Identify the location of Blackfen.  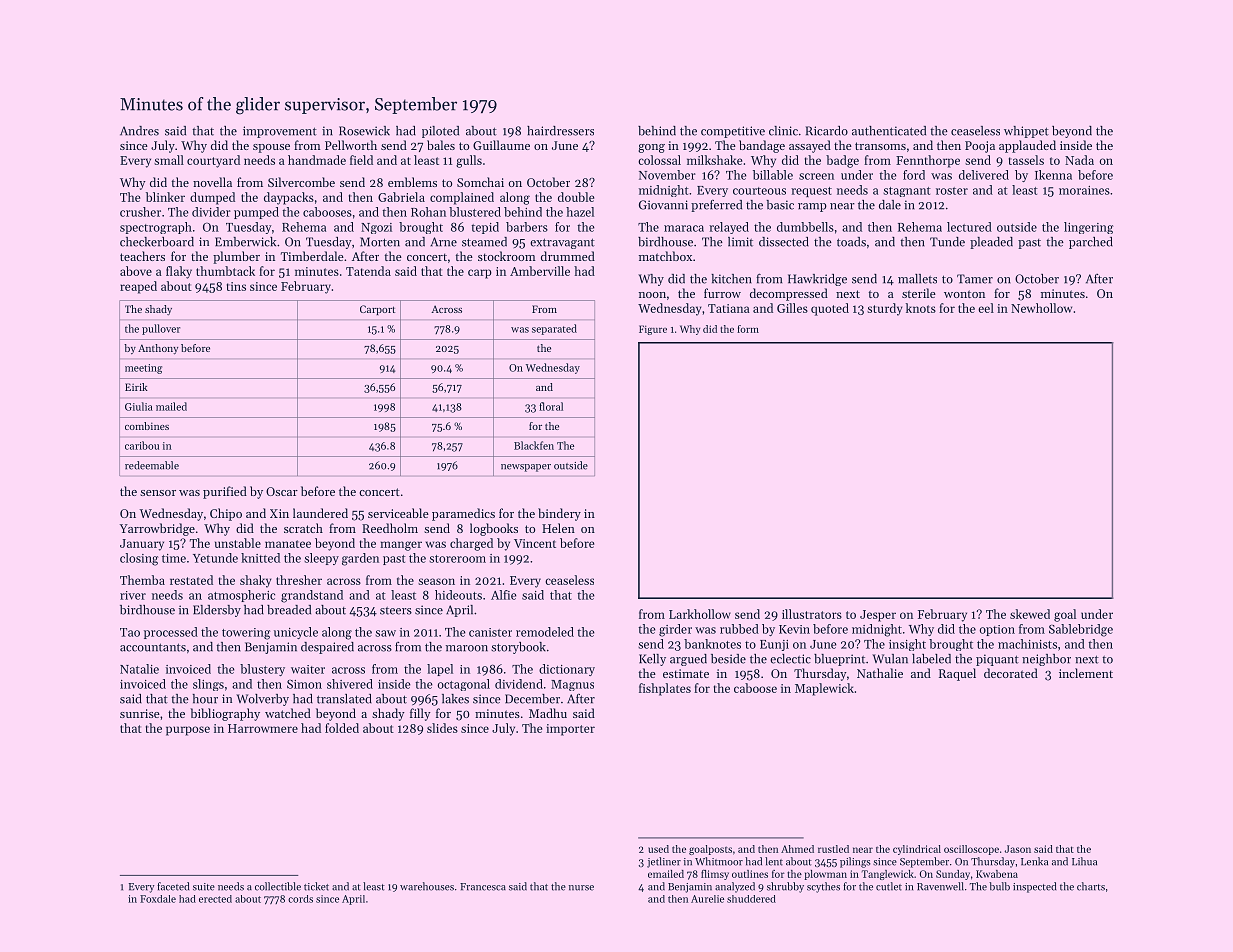
(534, 445).
